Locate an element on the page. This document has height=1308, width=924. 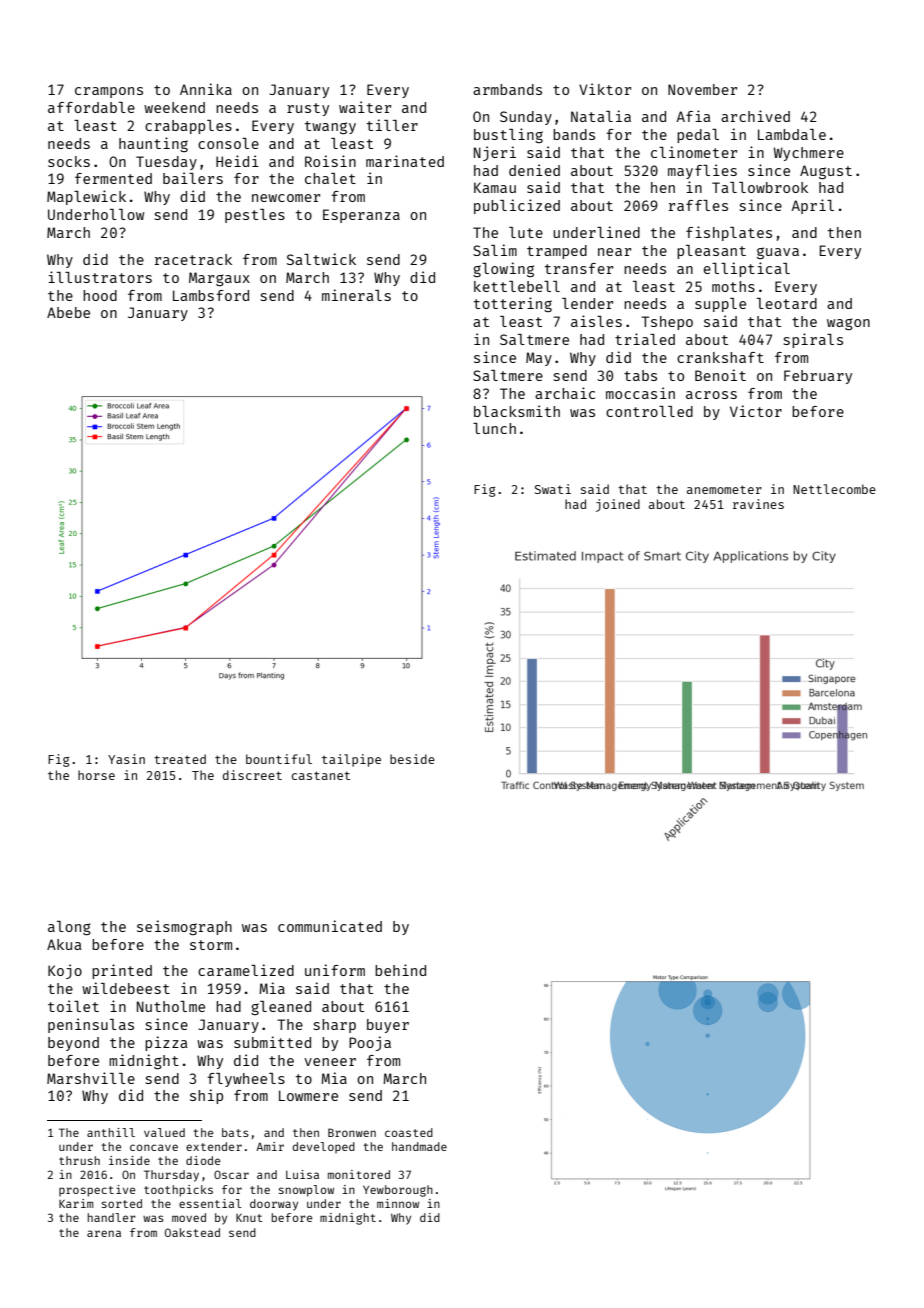
Swati is located at coordinates (553, 489).
